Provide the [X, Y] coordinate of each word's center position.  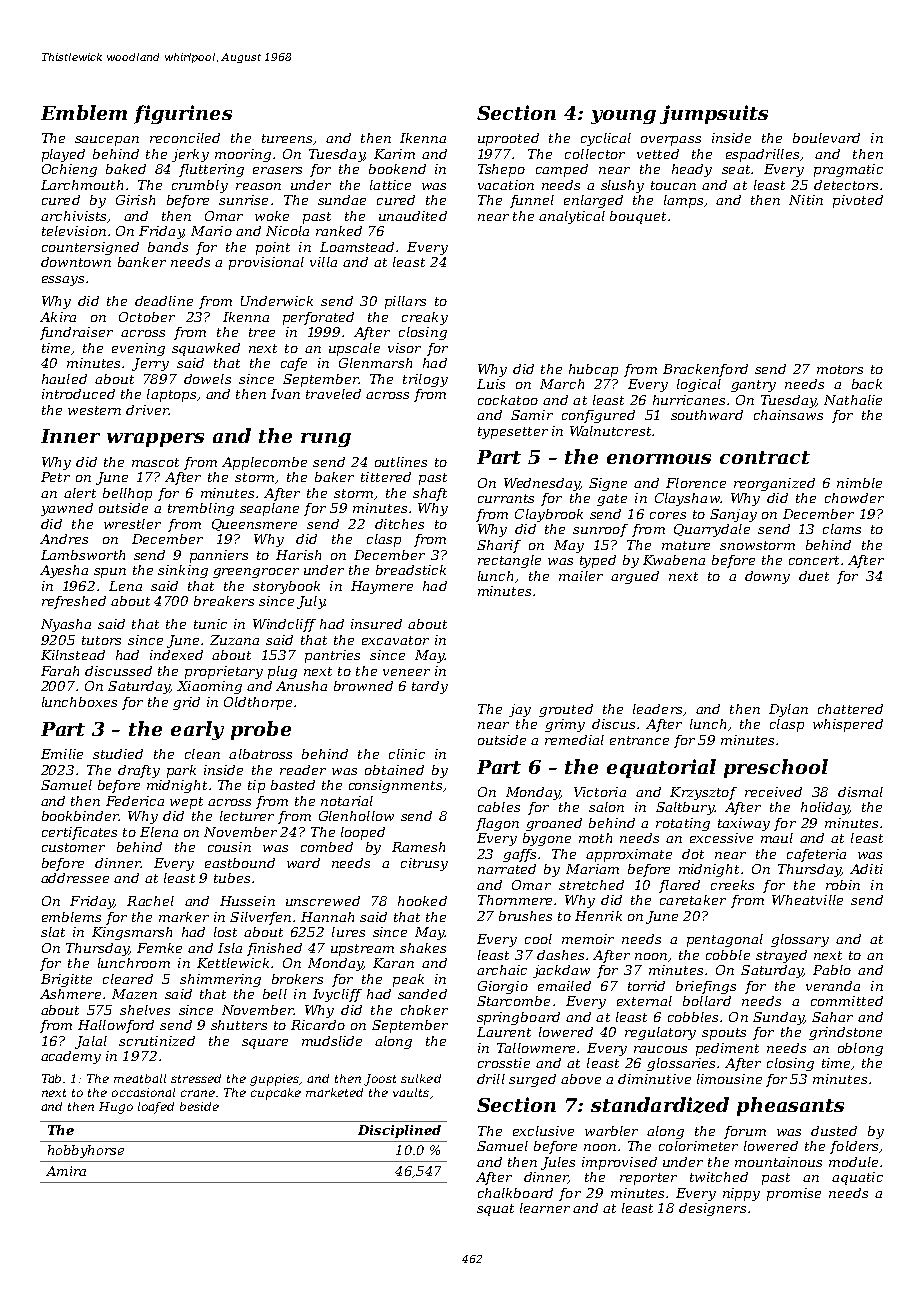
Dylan [788, 710]
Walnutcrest [610, 431]
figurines [183, 114]
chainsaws [788, 415]
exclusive [543, 1131]
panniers [219, 556]
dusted [834, 1131]
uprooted [508, 139]
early [197, 730]
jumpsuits [714, 114]
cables [499, 807]
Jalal [91, 1042]
